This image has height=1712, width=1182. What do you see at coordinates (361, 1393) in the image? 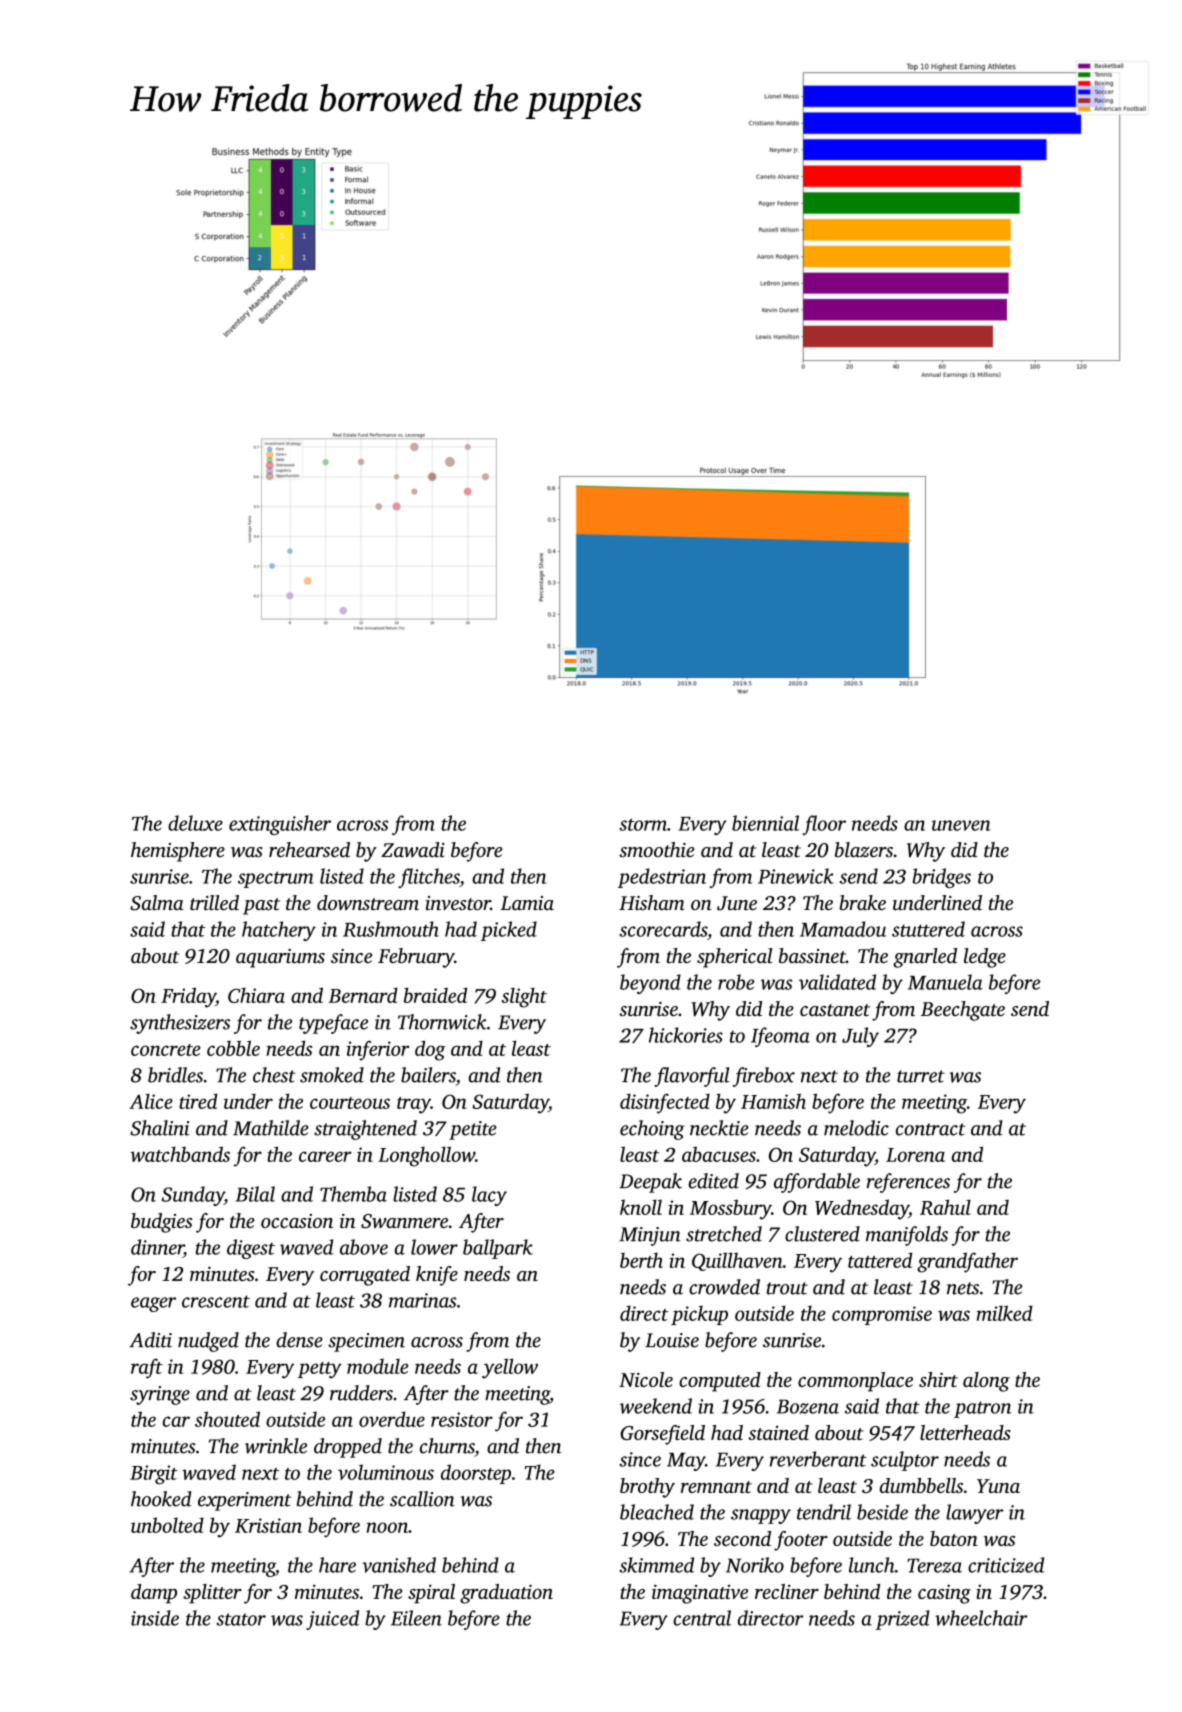
I see `rudders` at bounding box center [361, 1393].
